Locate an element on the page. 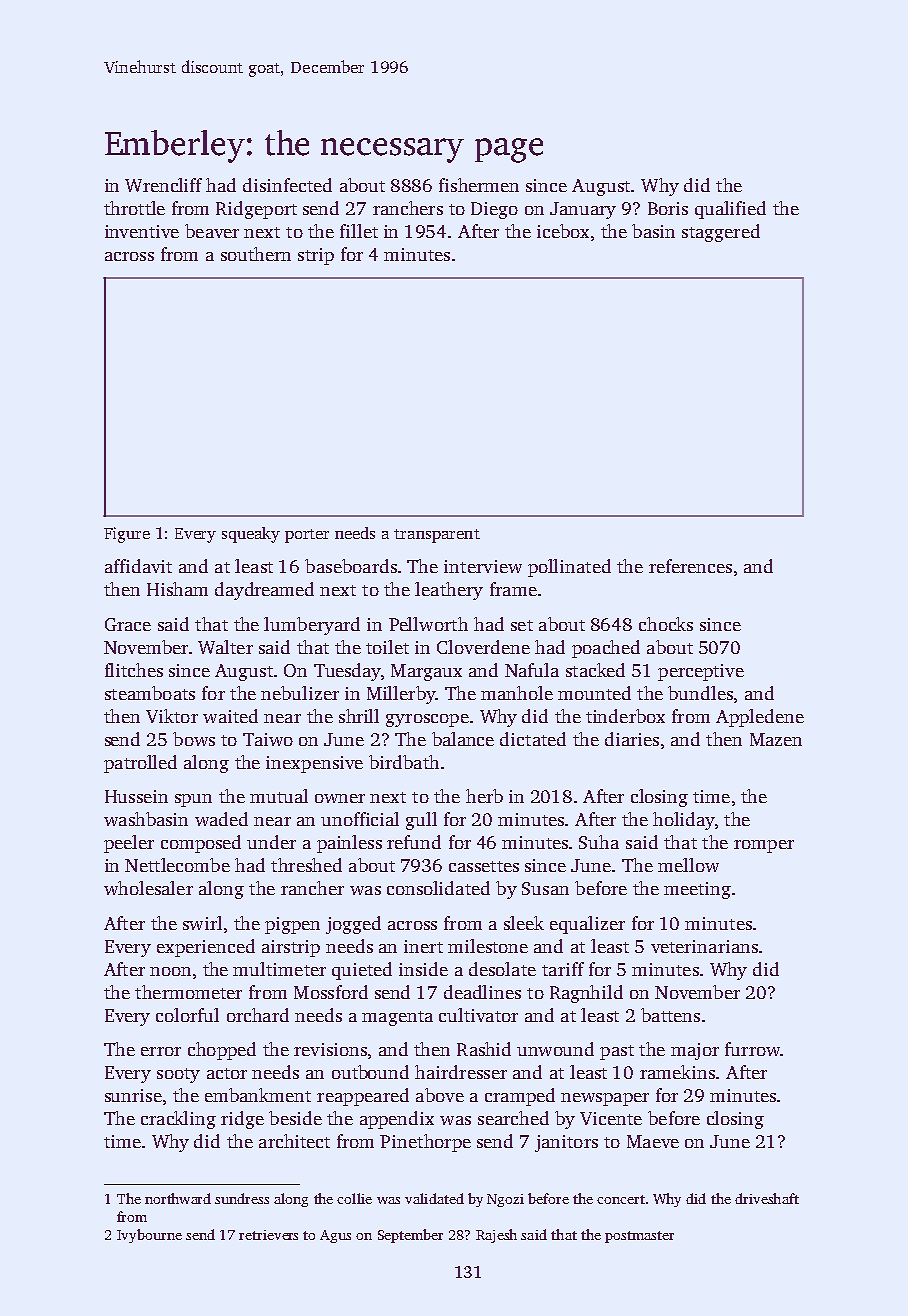 The height and width of the image is (1316, 908). lumberyard is located at coordinates (312, 626).
